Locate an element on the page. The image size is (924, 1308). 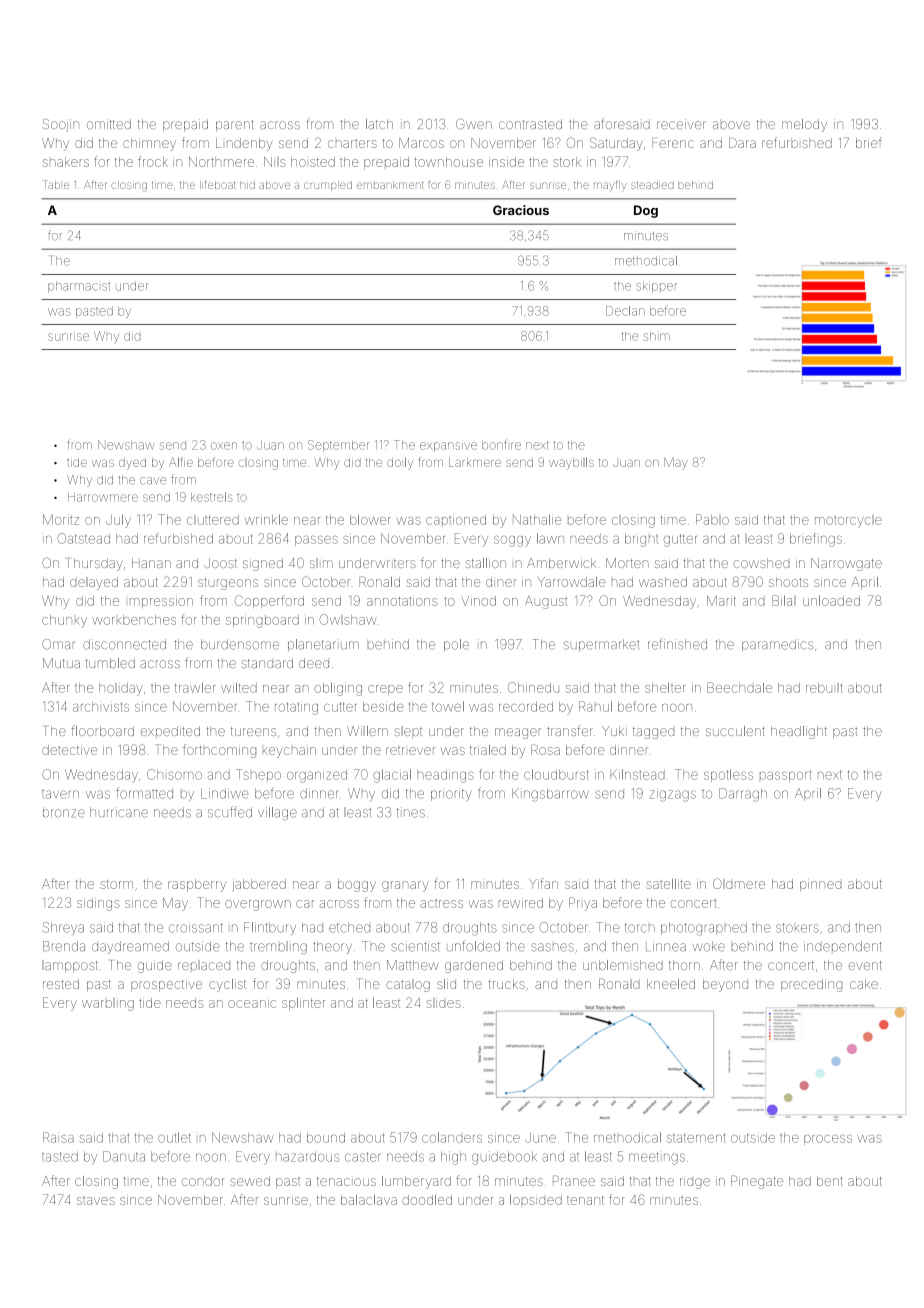
Omar is located at coordinates (58, 644).
